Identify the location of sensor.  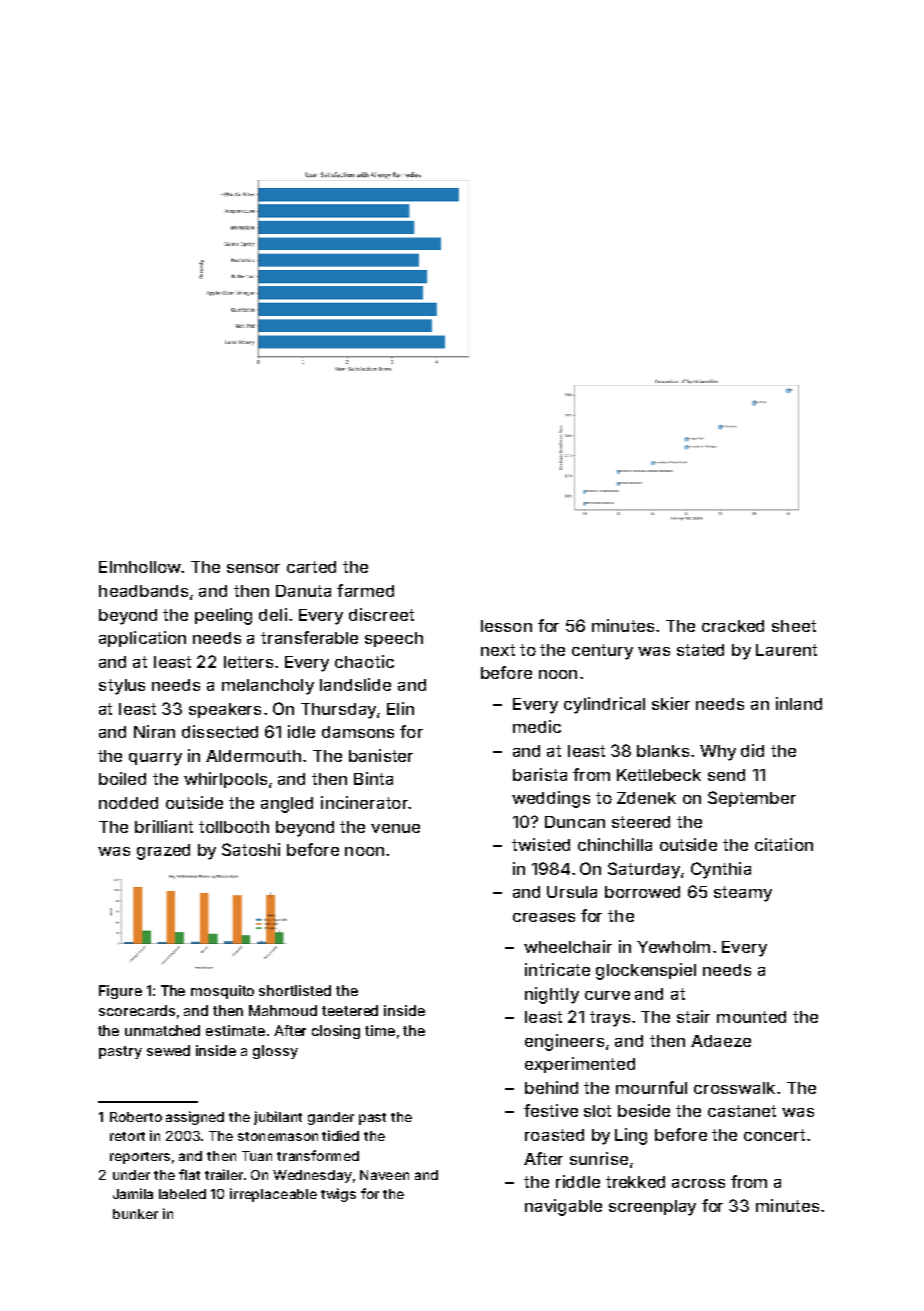
(253, 568).
